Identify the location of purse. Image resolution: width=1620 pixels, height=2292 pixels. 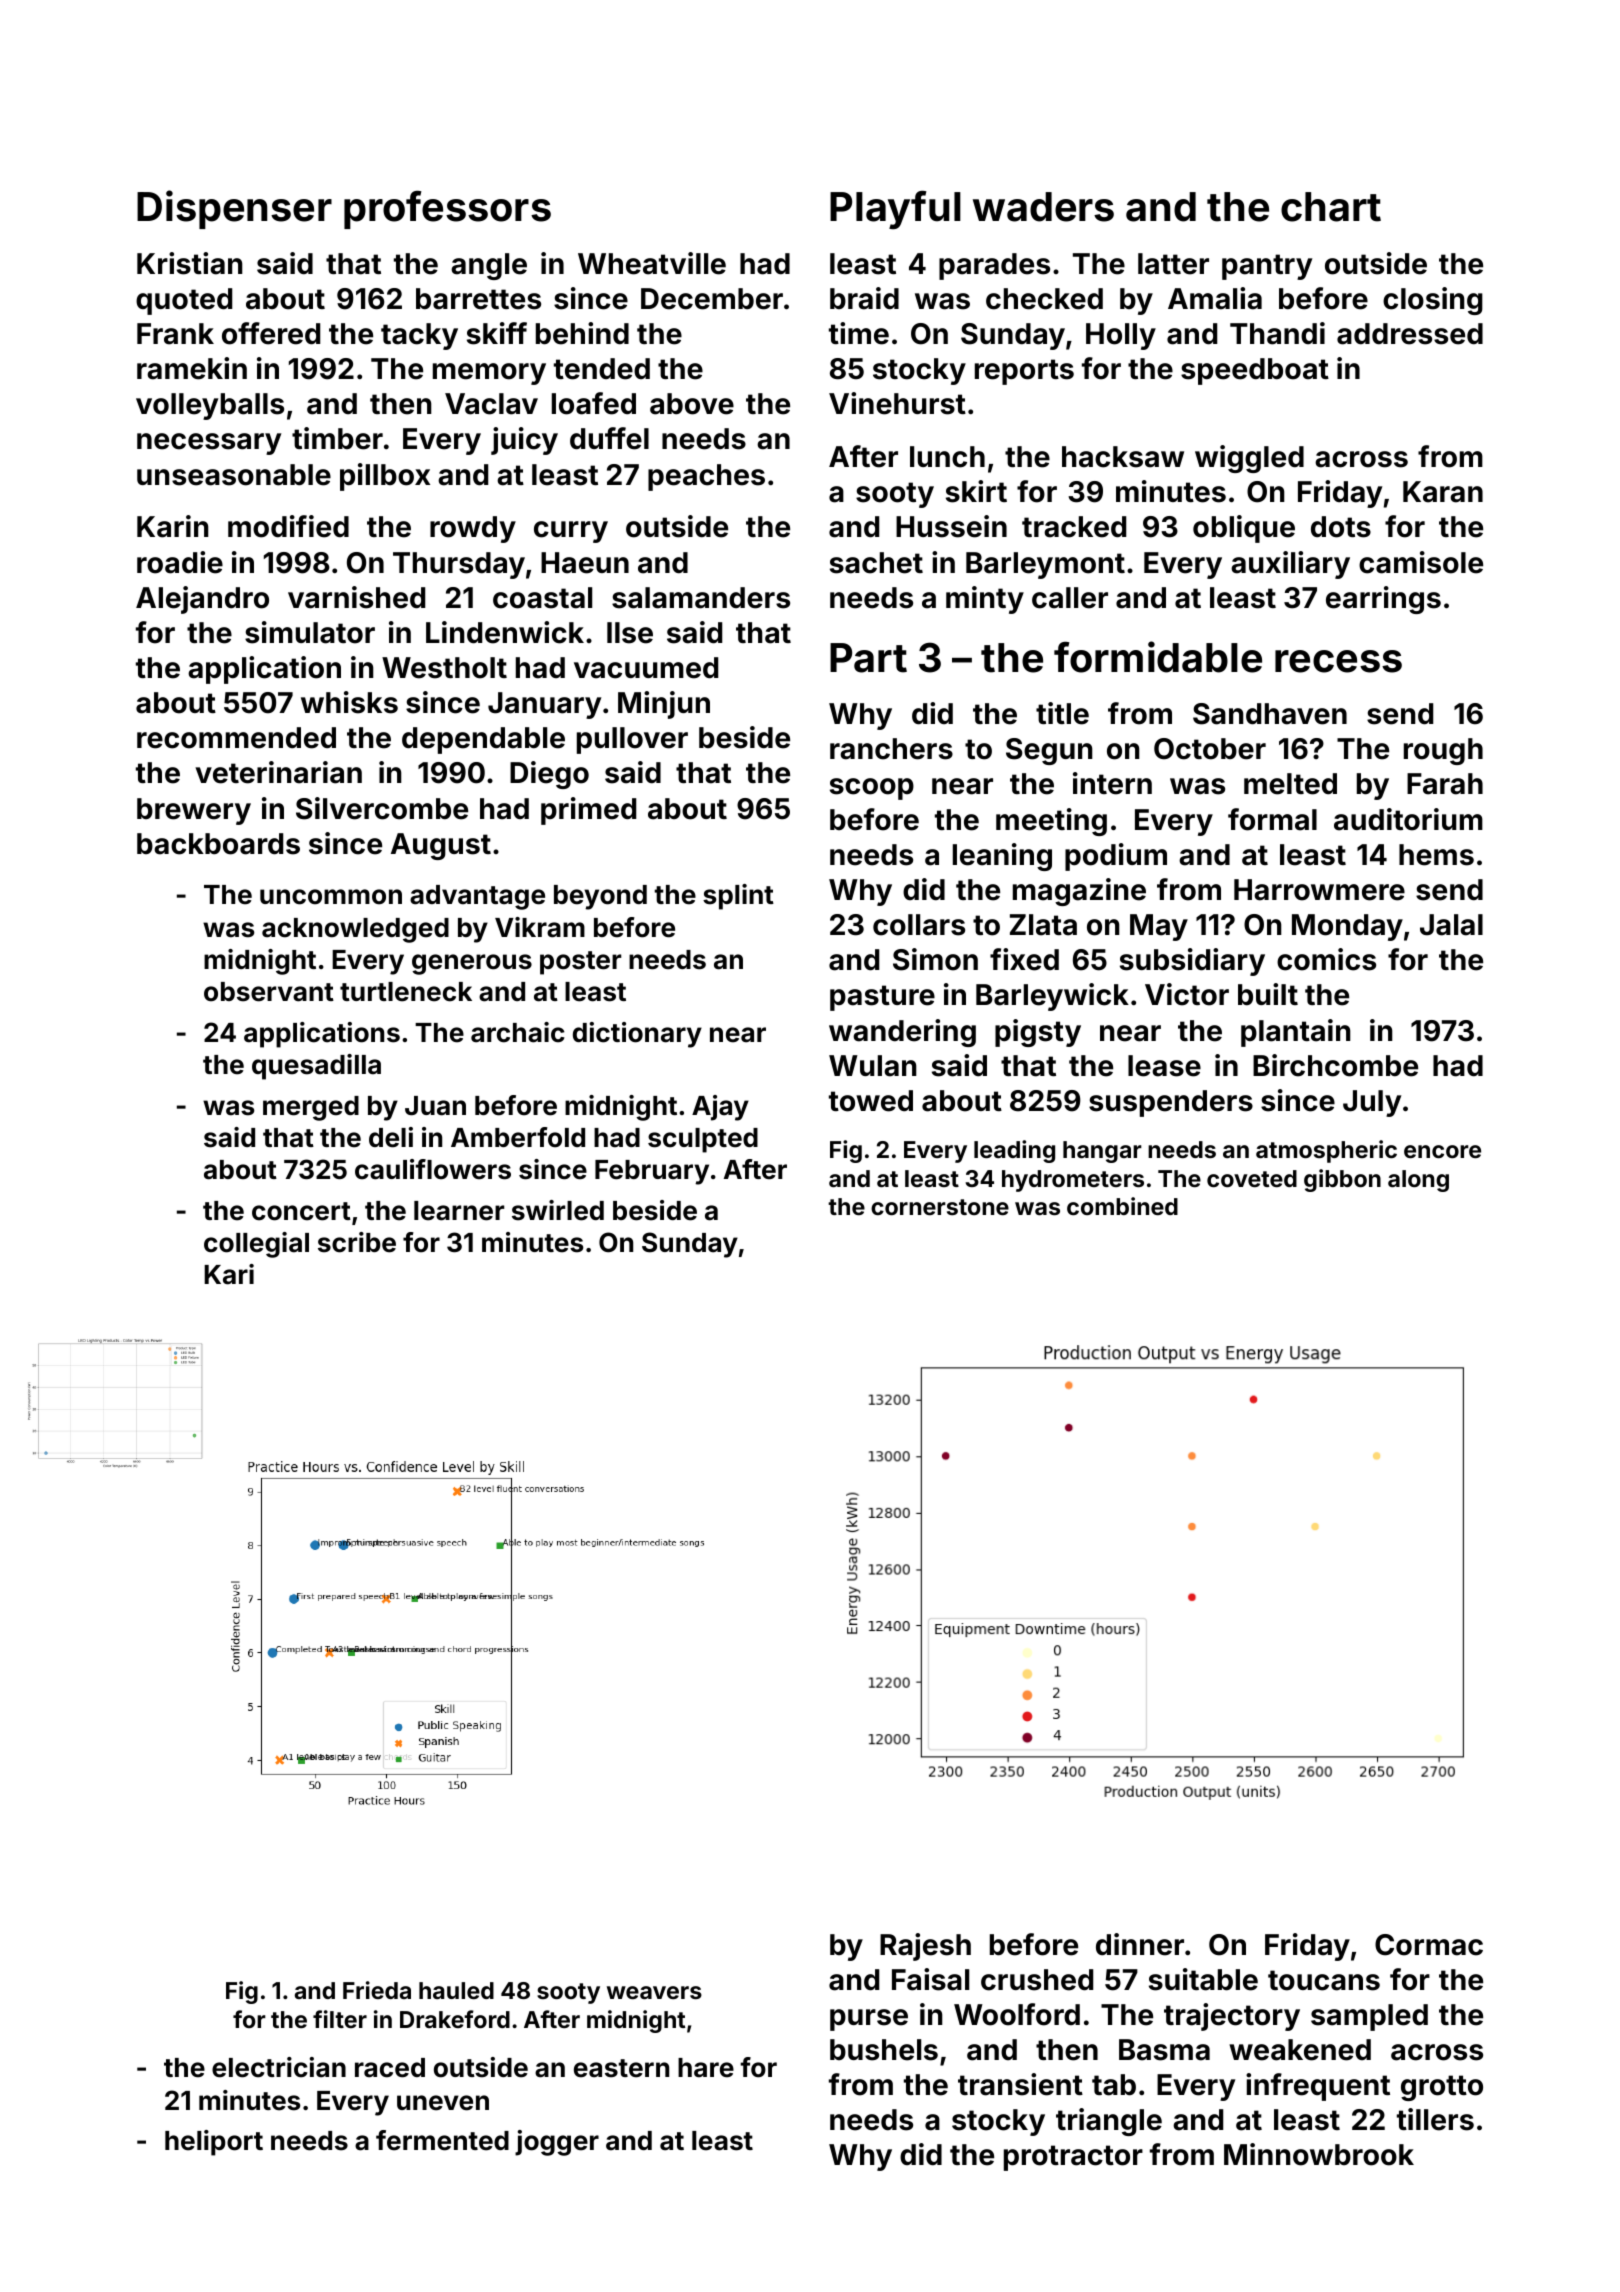
(869, 2020).
